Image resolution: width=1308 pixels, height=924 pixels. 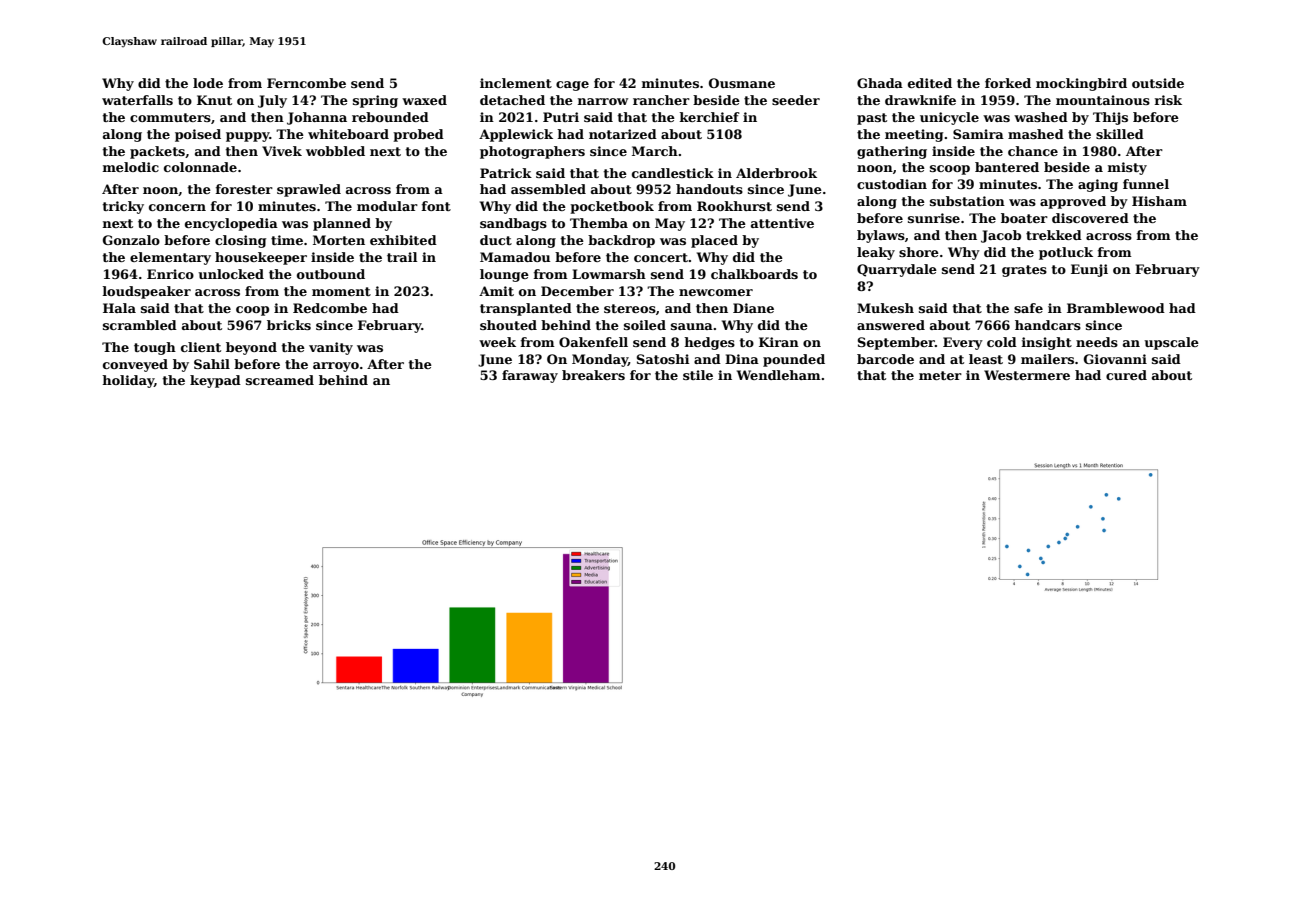 What do you see at coordinates (289, 325) in the screenshot?
I see `bricks` at bounding box center [289, 325].
